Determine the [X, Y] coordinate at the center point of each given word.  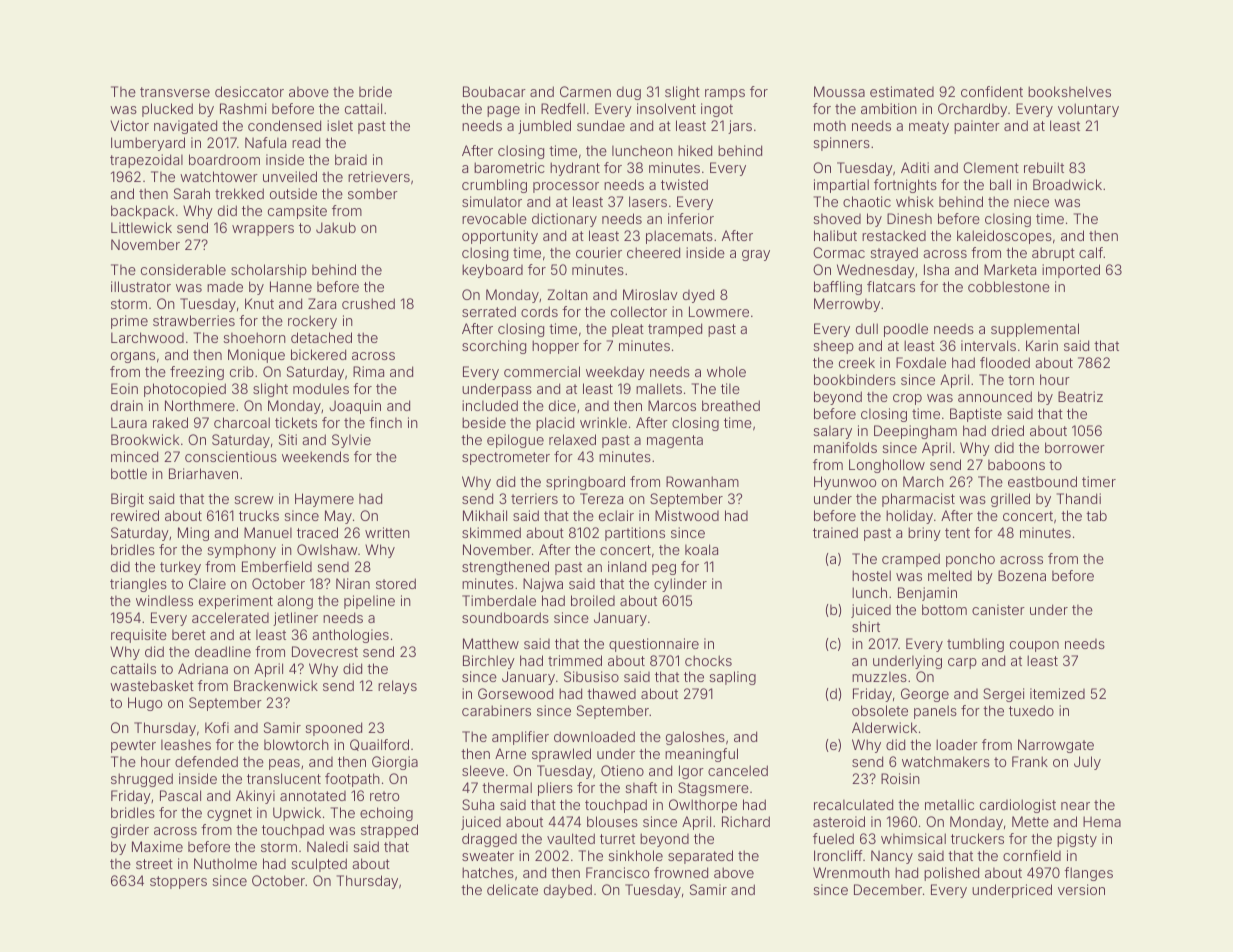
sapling [732, 678]
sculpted [319, 865]
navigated [185, 127]
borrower [1075, 447]
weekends [315, 456]
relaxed [572, 439]
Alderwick [884, 727]
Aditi [915, 167]
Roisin [900, 778]
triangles [138, 585]
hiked [695, 150]
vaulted [571, 838]
